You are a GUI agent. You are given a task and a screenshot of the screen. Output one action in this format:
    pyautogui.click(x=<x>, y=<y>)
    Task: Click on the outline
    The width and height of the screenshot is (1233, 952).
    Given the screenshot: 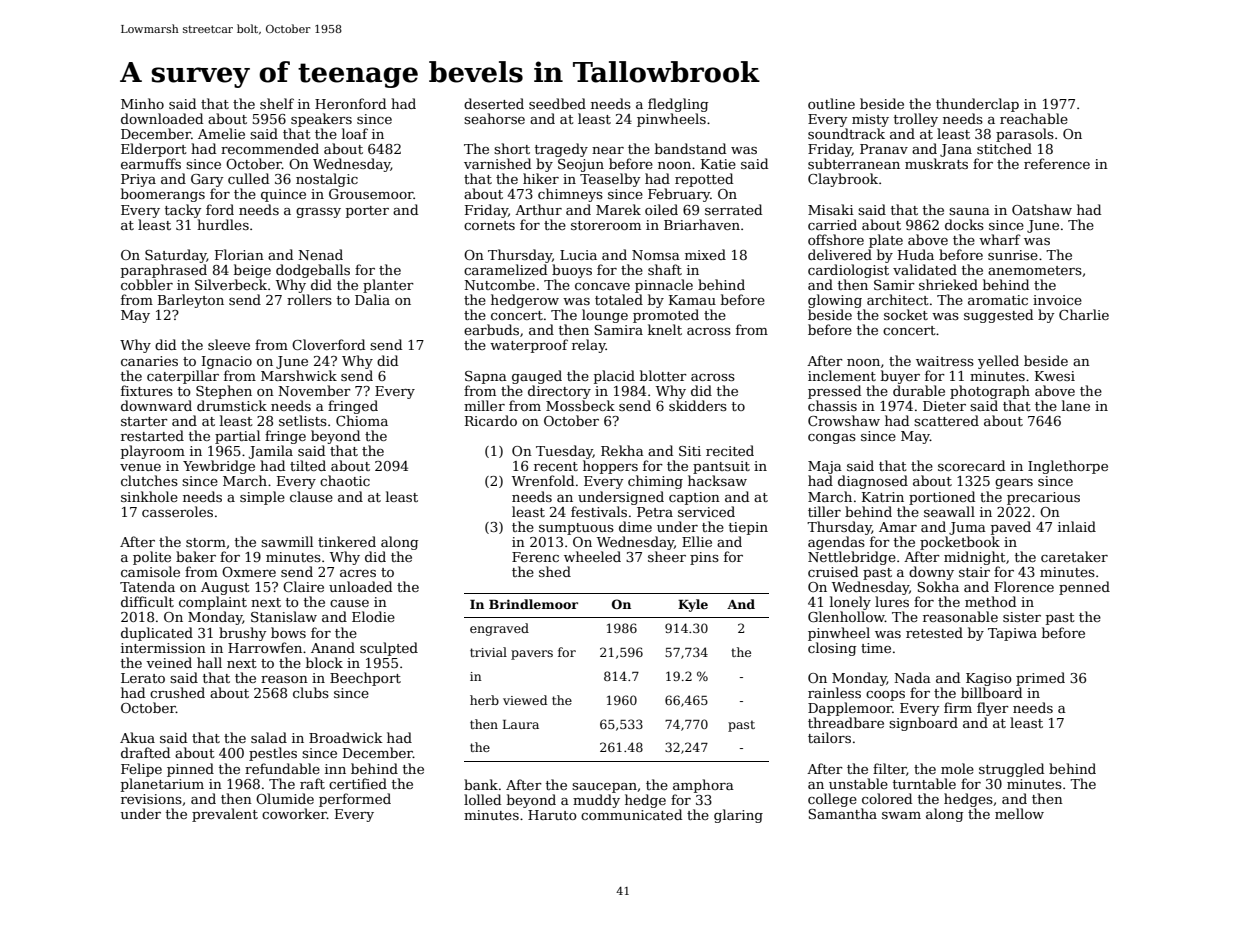 What is the action you would take?
    pyautogui.click(x=831, y=103)
